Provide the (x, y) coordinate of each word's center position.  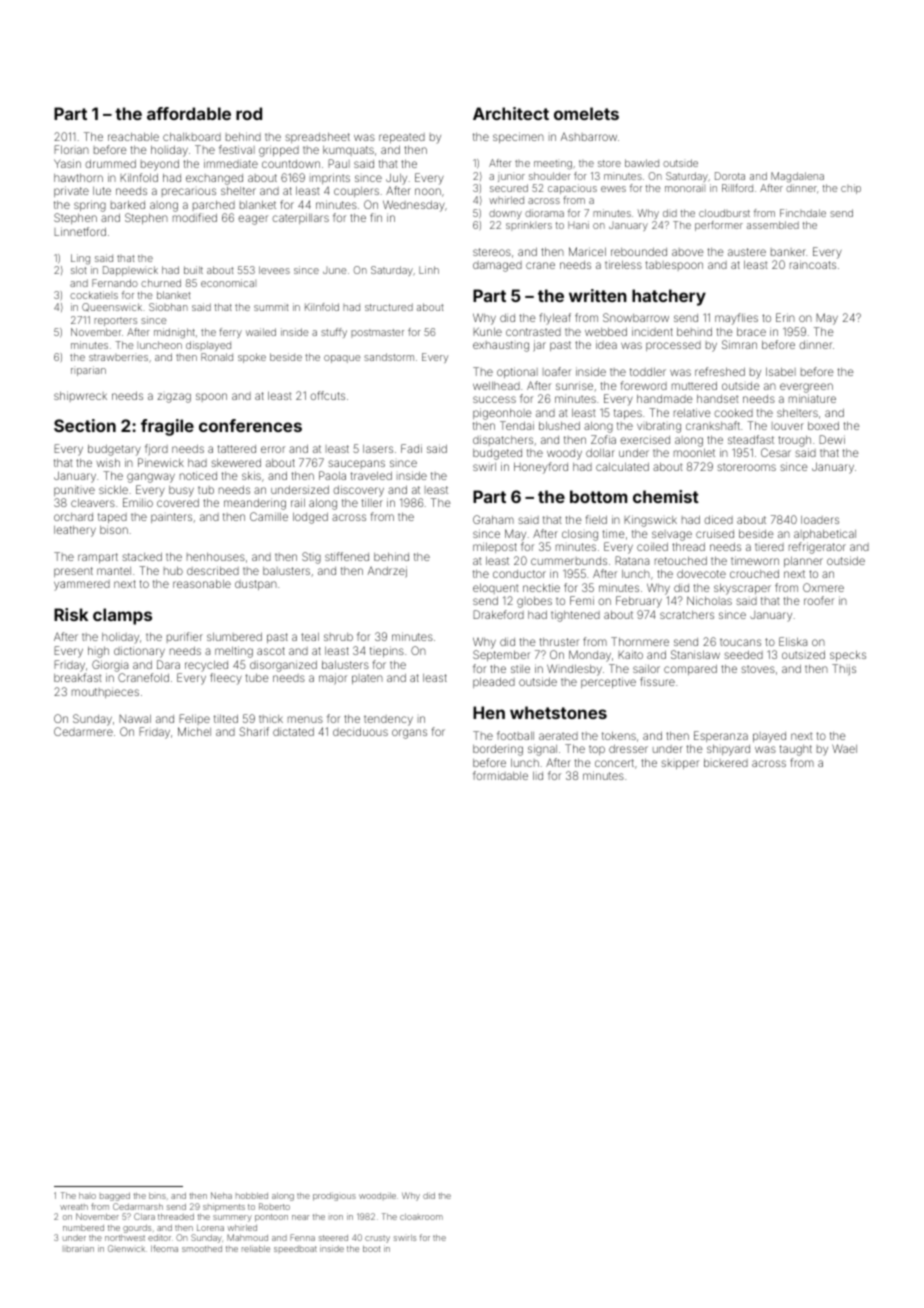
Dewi (832, 439)
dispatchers (503, 440)
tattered (237, 449)
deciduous (360, 731)
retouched (681, 560)
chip (851, 189)
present (73, 572)
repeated (402, 138)
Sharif (254, 731)
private (71, 191)
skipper (680, 764)
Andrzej (387, 572)
